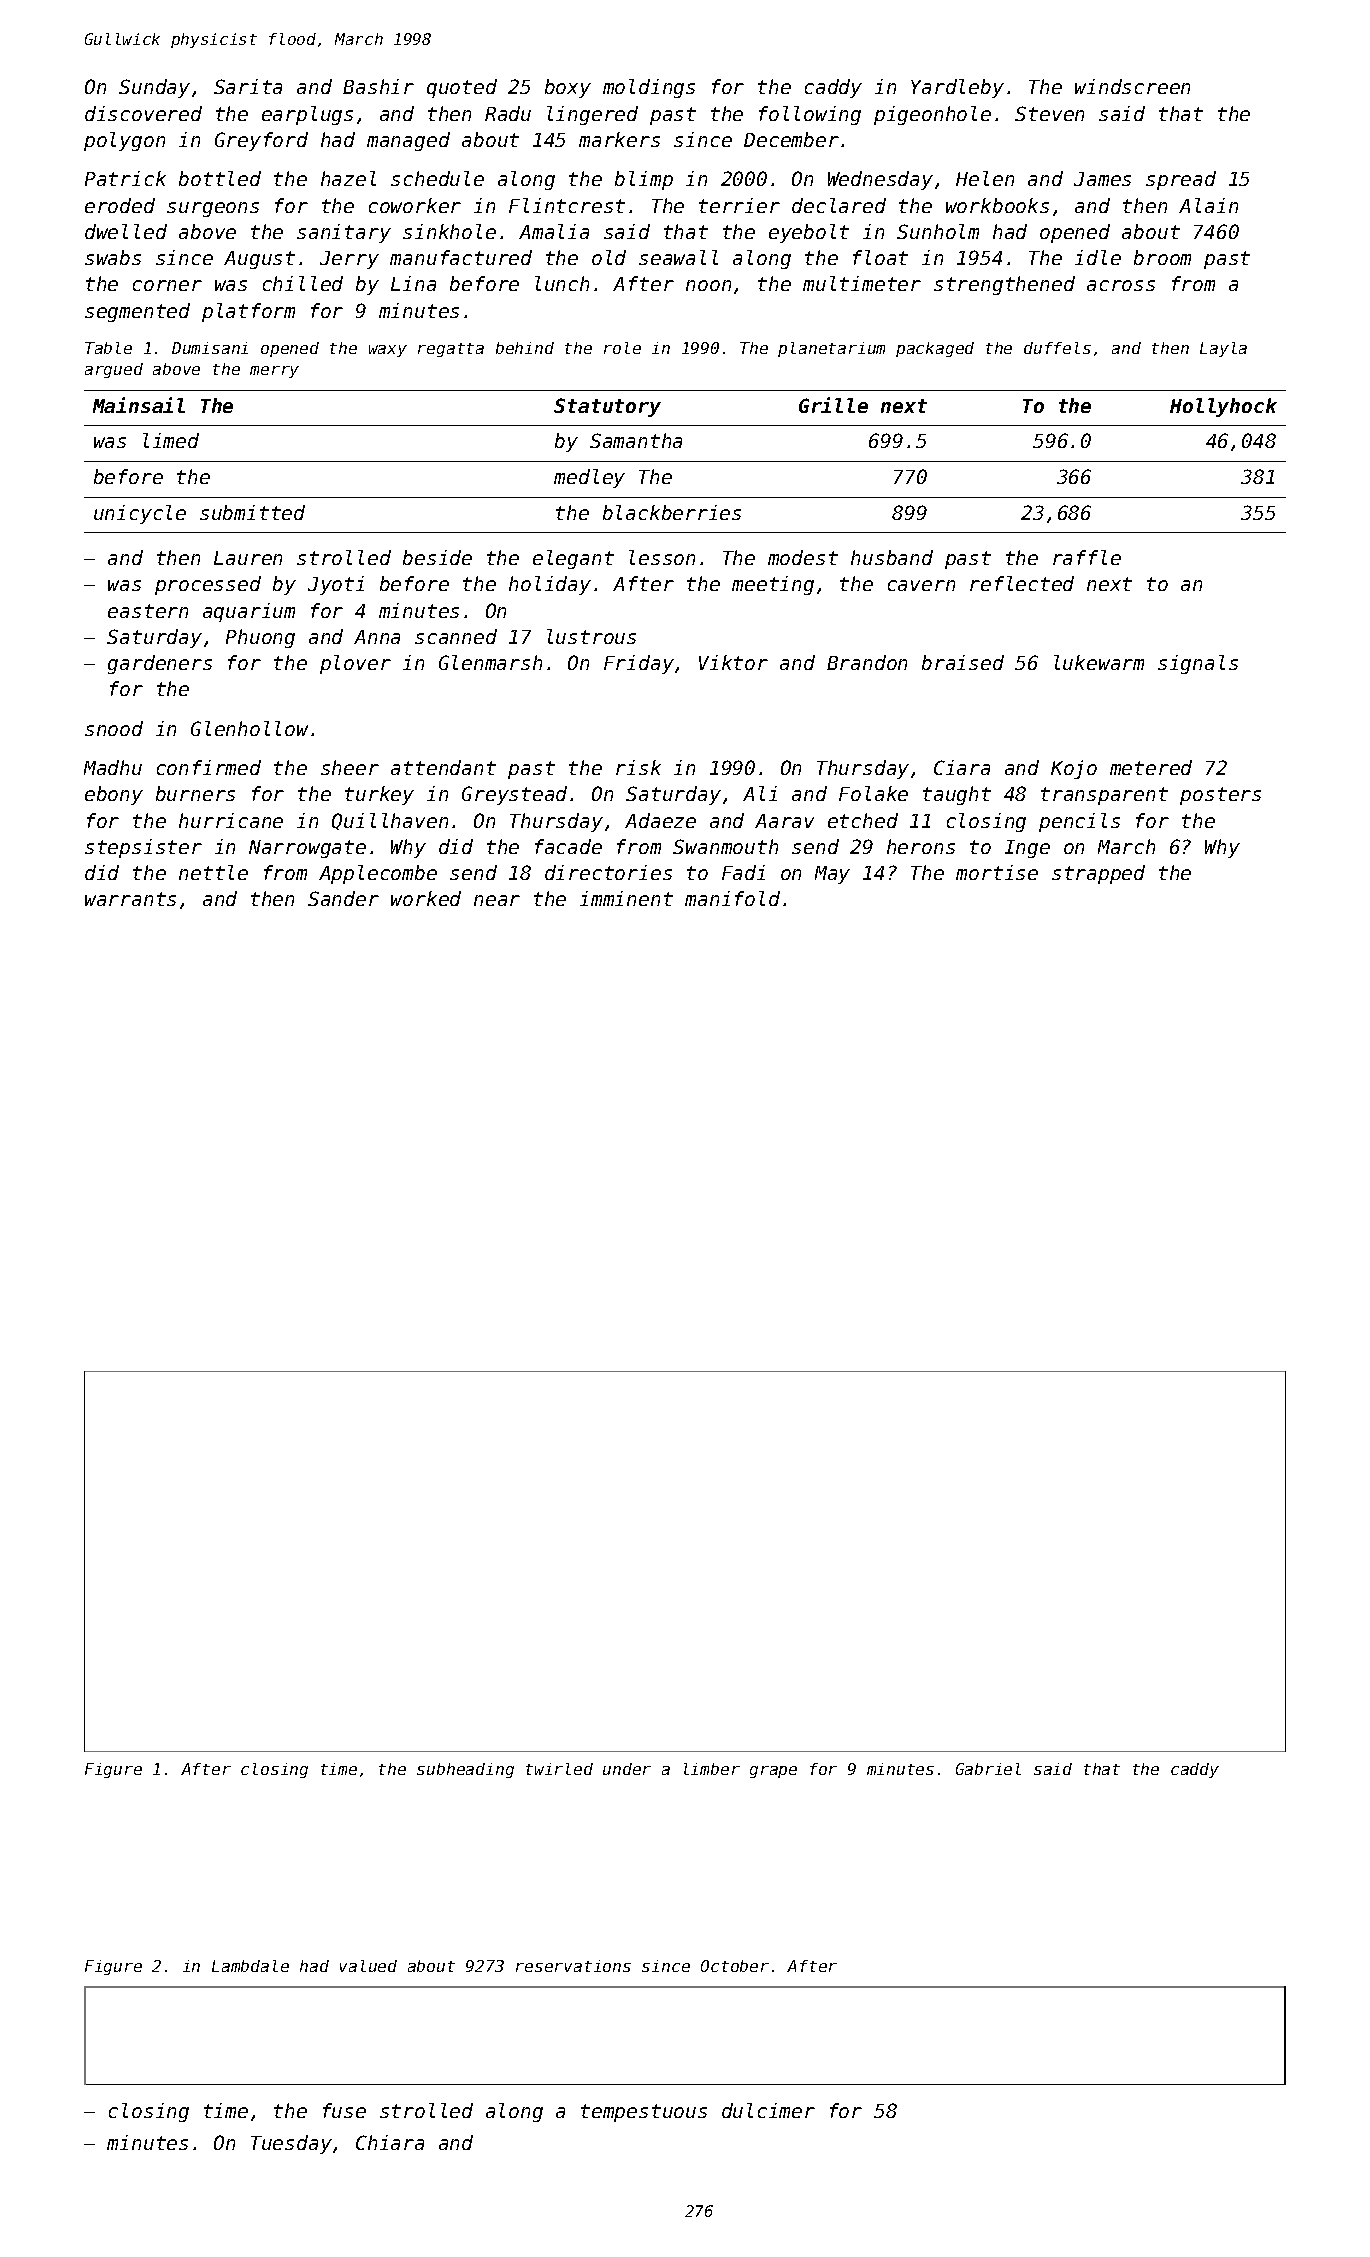 This page has width=1370, height=2257. I want to click on moldings, so click(649, 88).
